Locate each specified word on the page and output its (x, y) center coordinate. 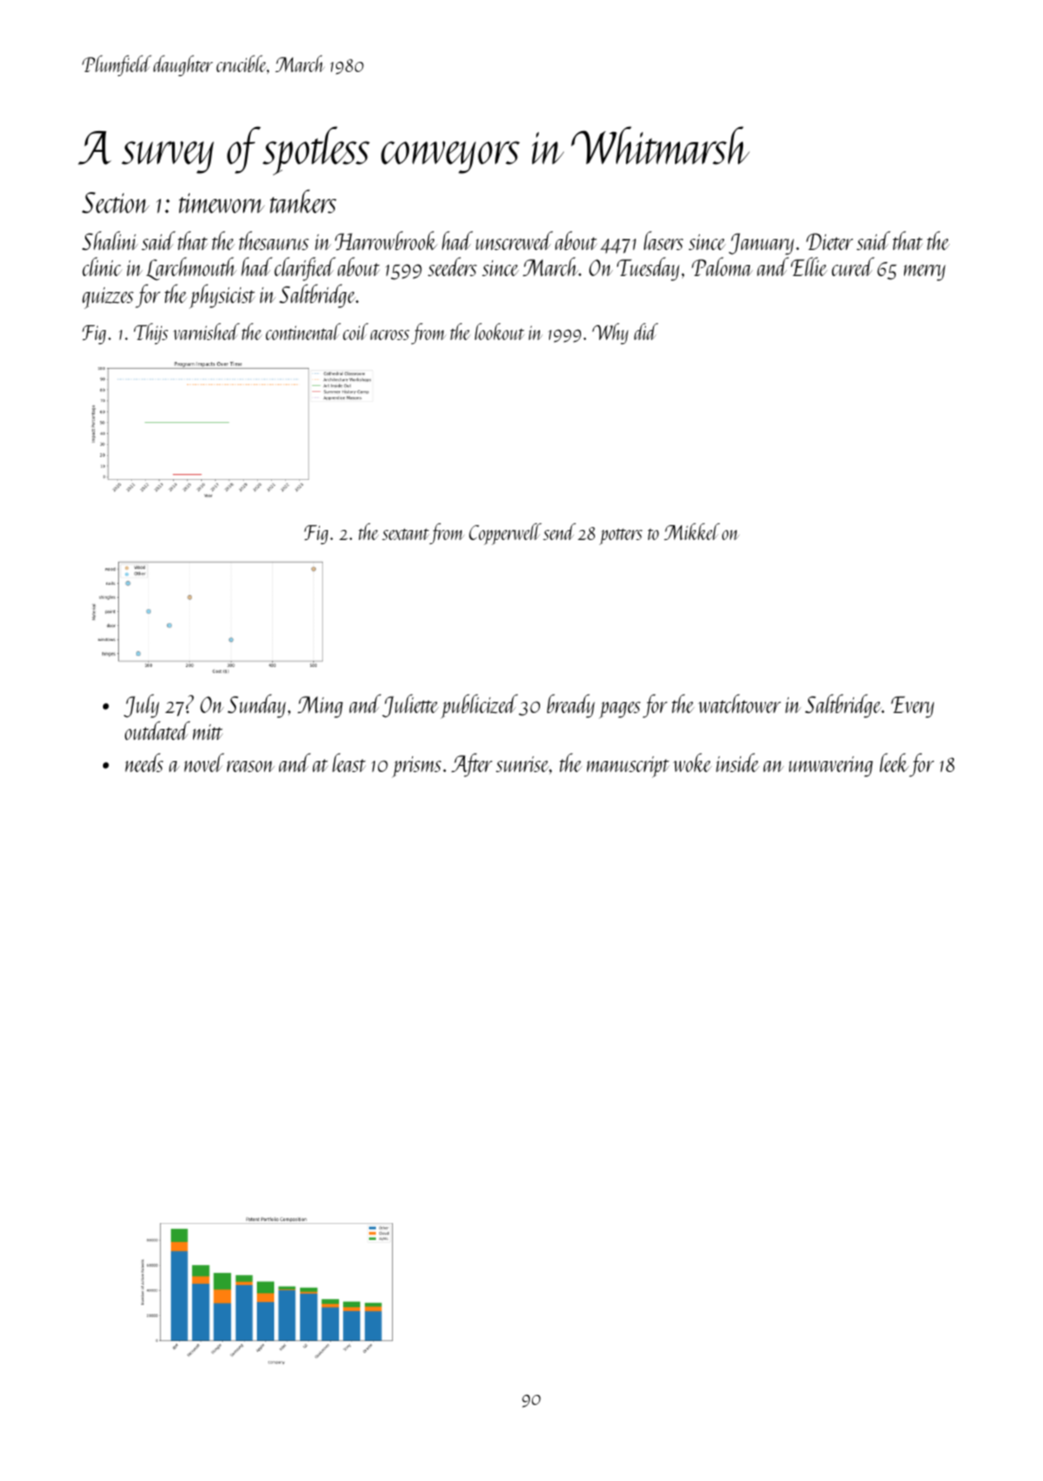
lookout (499, 331)
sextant (405, 534)
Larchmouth (191, 268)
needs (144, 762)
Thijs (151, 333)
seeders (452, 266)
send (559, 531)
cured (853, 266)
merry (925, 273)
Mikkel (692, 531)
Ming (320, 707)
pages (620, 710)
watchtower (739, 703)
